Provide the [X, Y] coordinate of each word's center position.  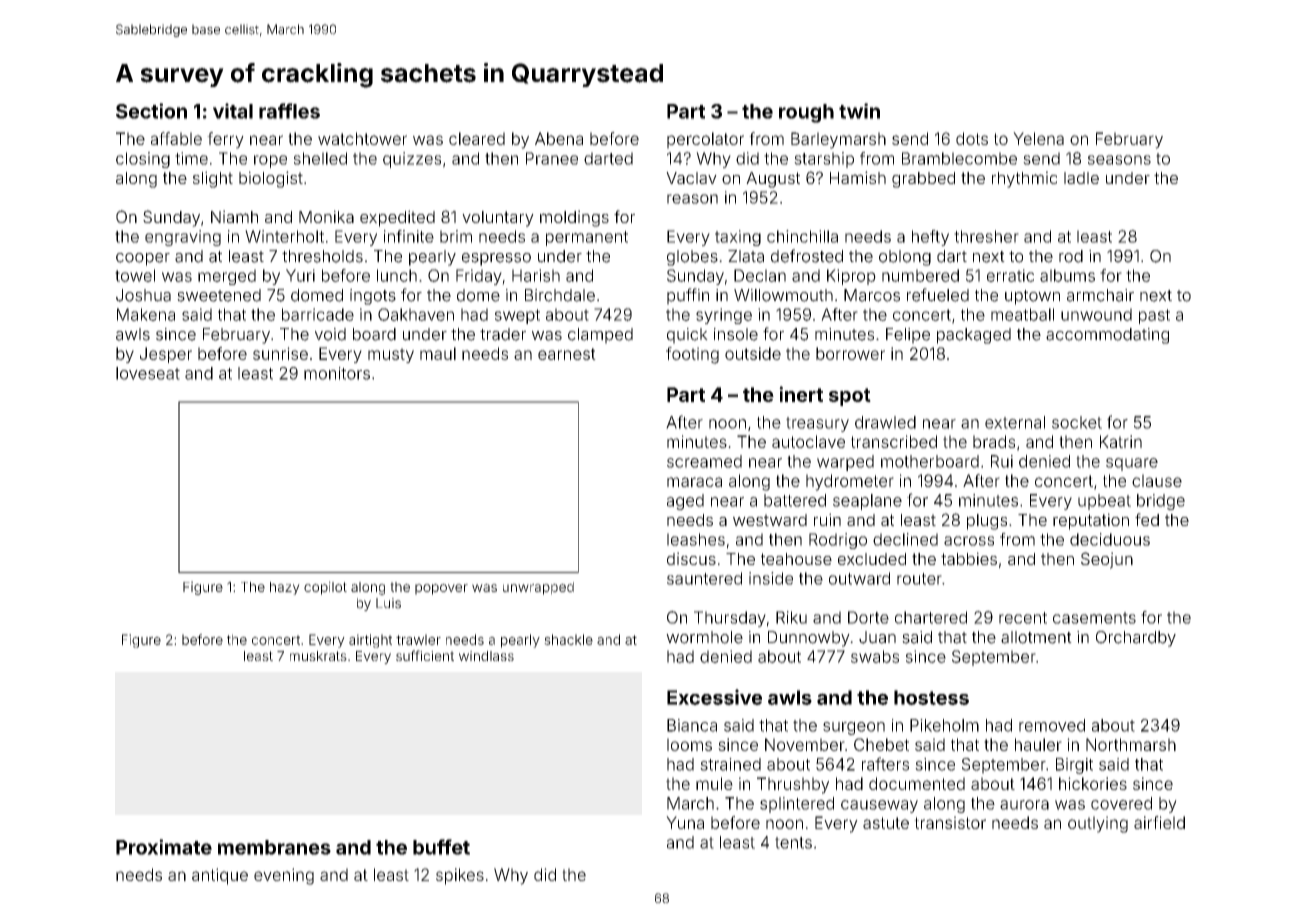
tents [793, 843]
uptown [1032, 297]
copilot [325, 588]
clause [1157, 480]
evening [284, 876]
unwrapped [538, 588]
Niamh [234, 216]
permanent [587, 238]
